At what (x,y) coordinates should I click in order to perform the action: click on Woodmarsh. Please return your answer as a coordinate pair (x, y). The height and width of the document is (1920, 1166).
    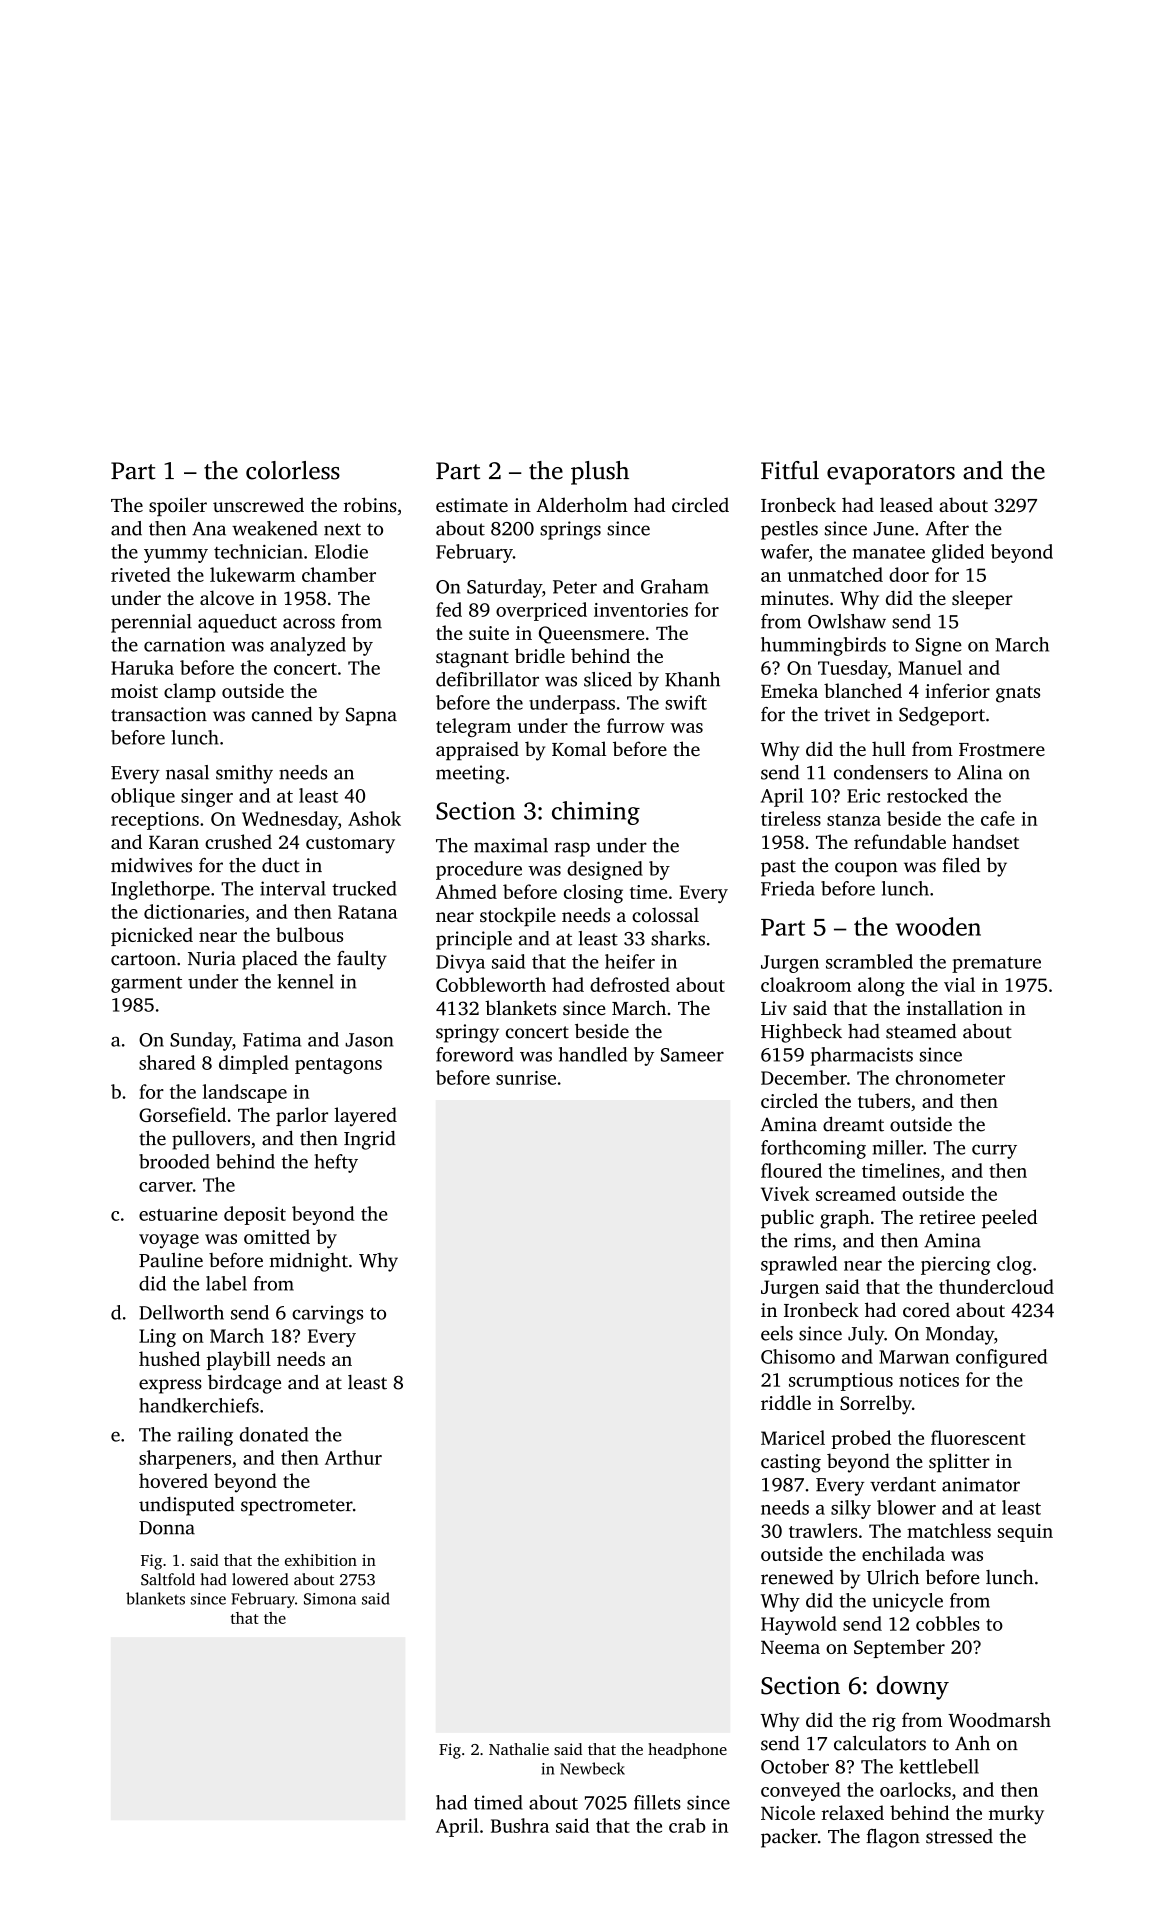
    Looking at the image, I should click on (999, 1720).
